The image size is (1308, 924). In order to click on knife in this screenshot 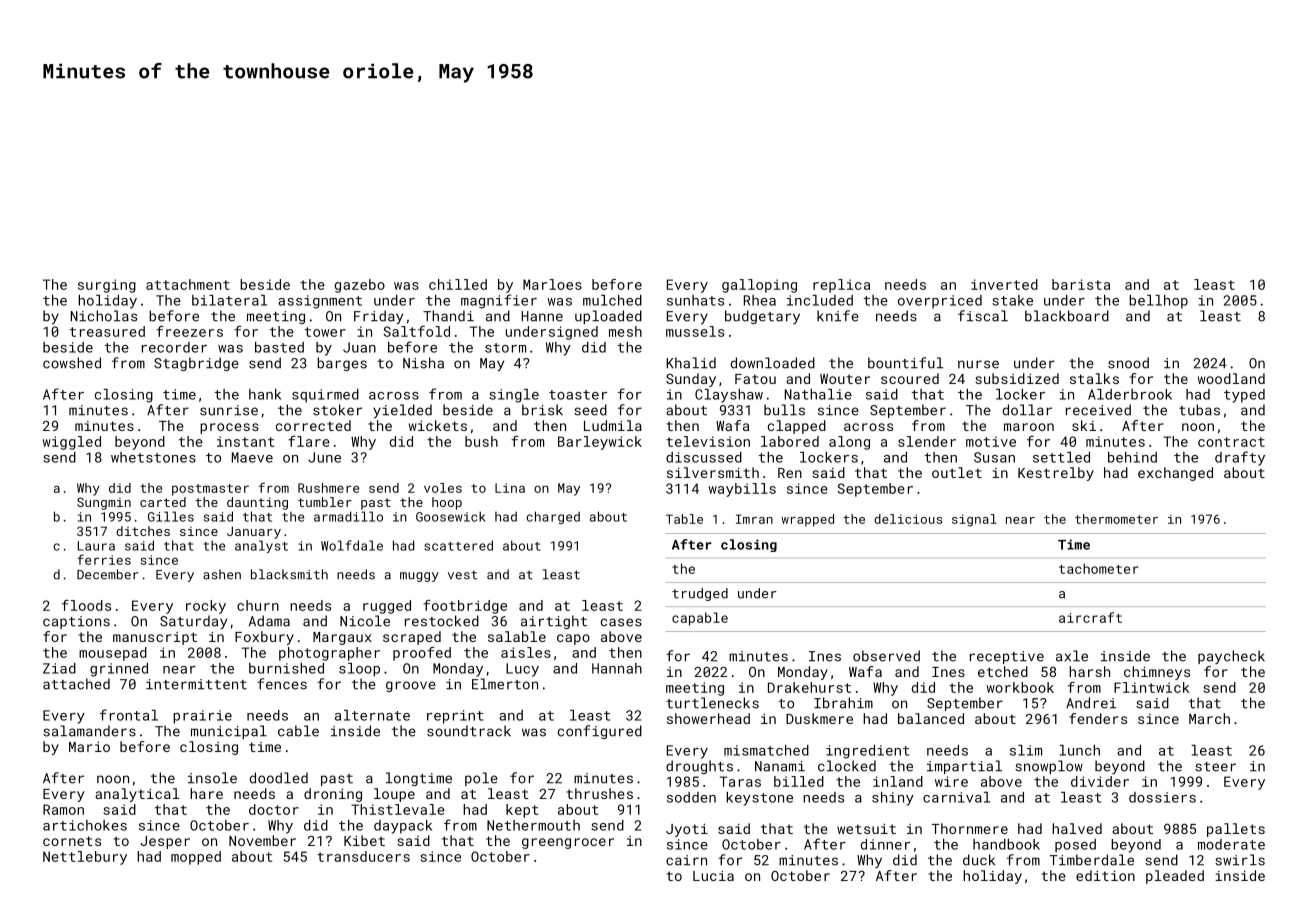, I will do `click(838, 316)`.
